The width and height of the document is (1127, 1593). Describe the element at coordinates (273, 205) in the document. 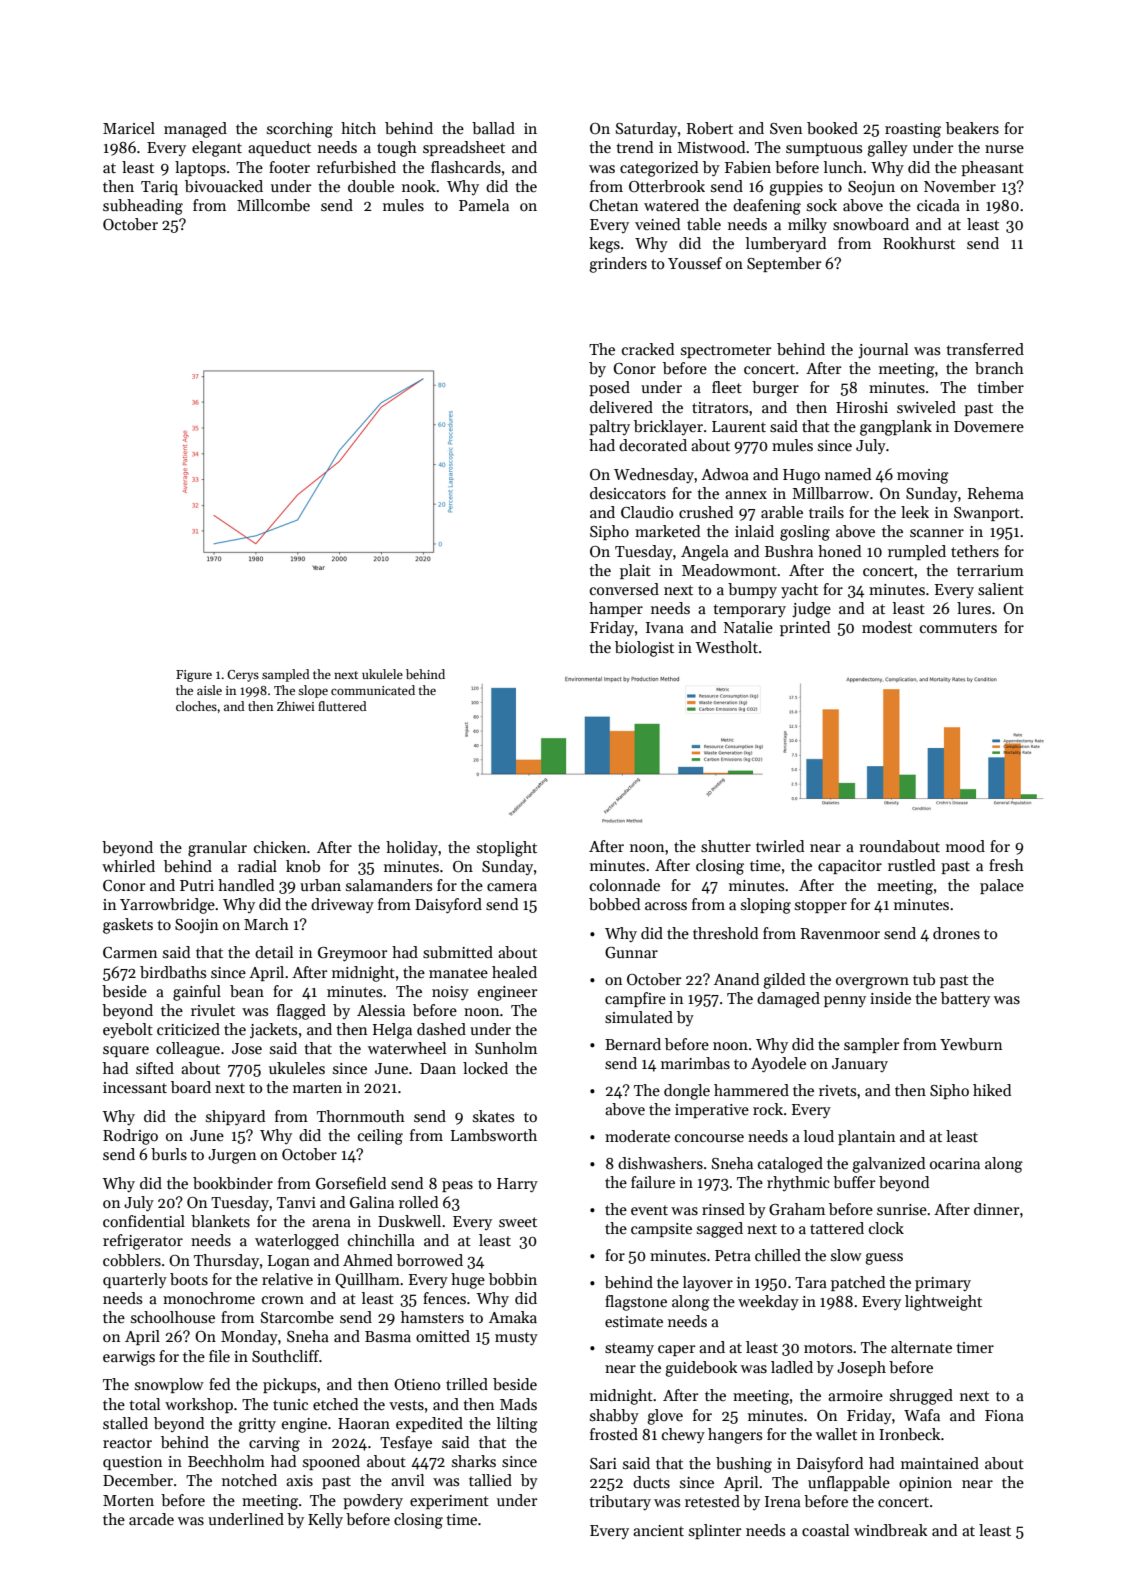

I see `Millcombe` at that location.
